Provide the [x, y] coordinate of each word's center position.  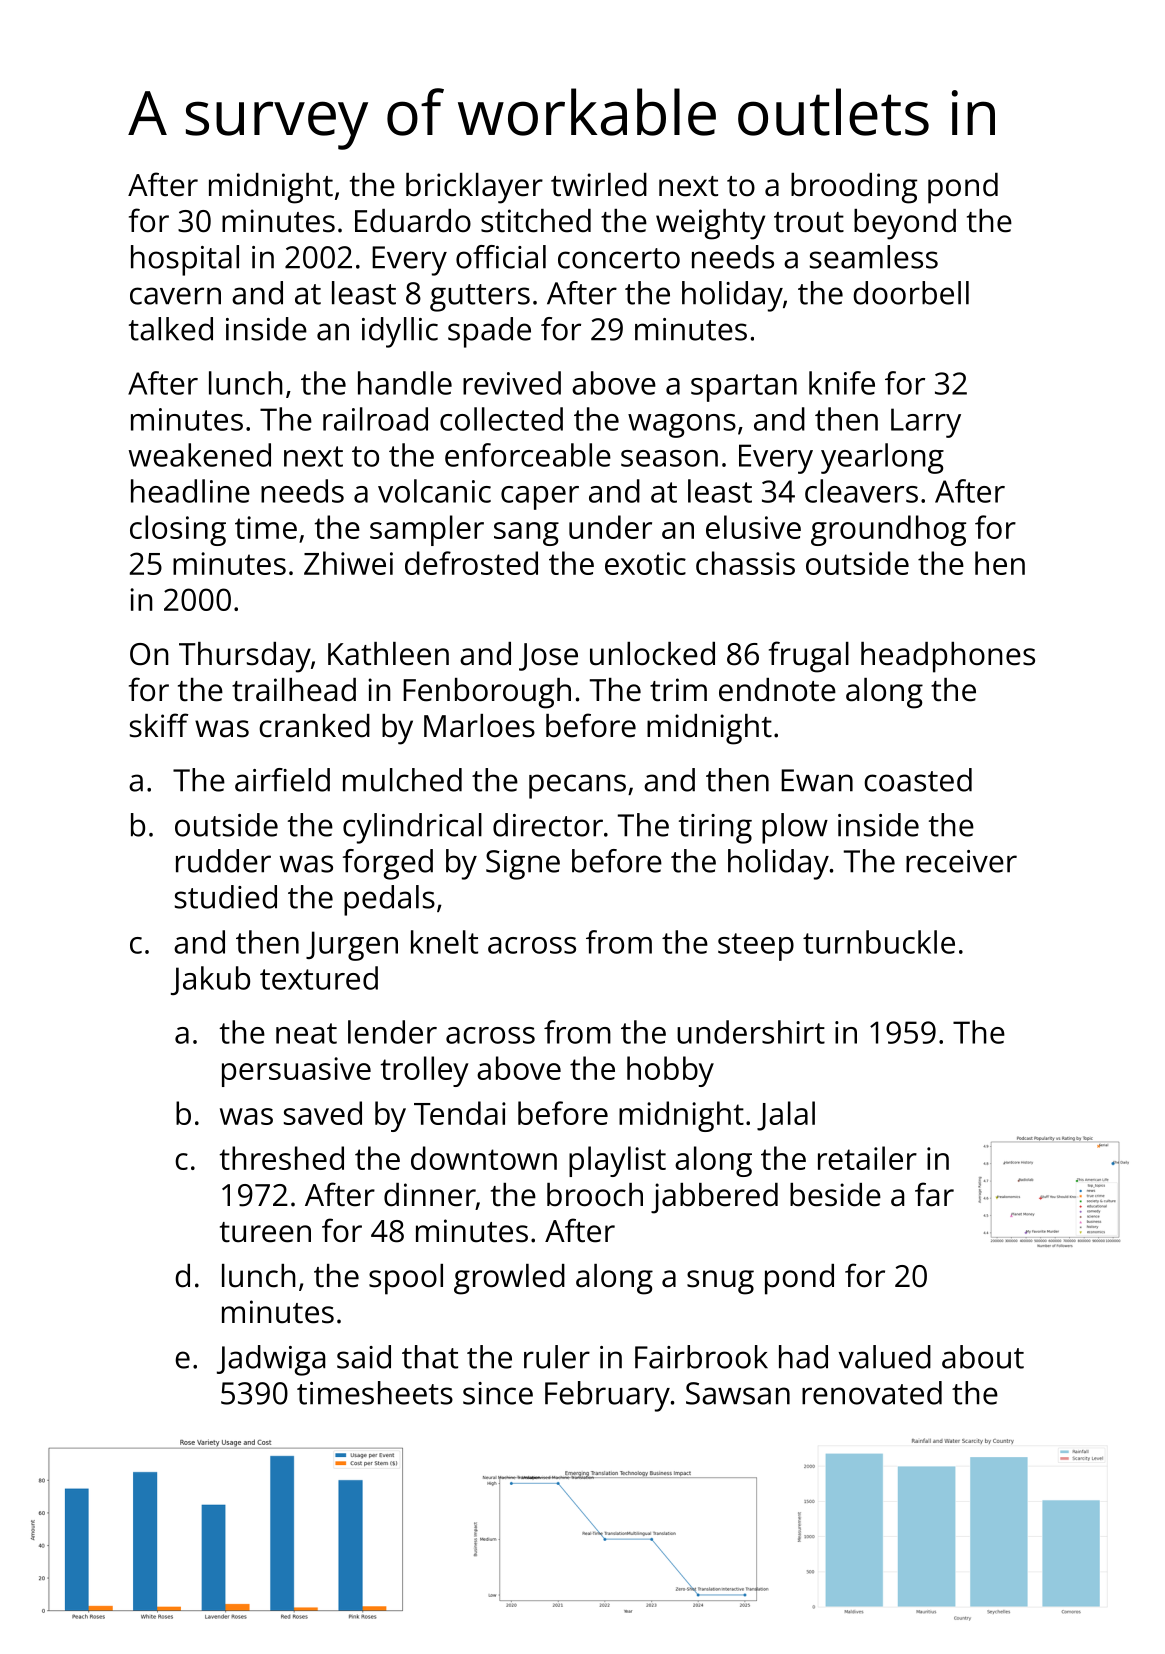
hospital [185, 260]
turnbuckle [879, 942]
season [669, 458]
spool [406, 1279]
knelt [444, 942]
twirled [599, 185]
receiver [961, 861]
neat [306, 1033]
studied [226, 897]
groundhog [888, 530]
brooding [854, 188]
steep [756, 947]
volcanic [434, 491]
